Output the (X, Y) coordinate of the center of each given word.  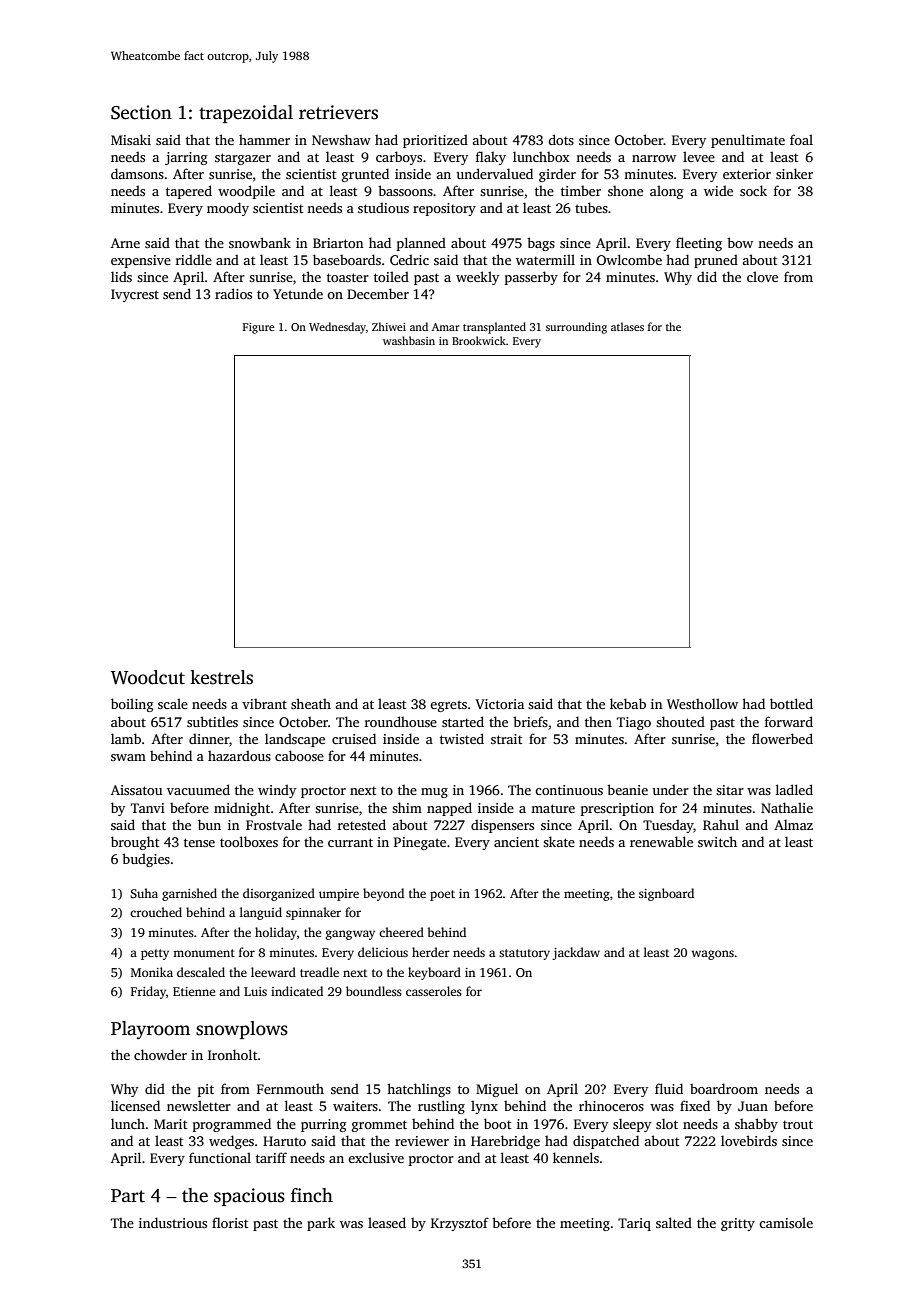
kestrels (221, 677)
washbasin (409, 340)
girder (557, 175)
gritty (738, 1224)
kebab (628, 703)
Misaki (131, 139)
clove (762, 276)
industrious (173, 1222)
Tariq (634, 1224)
